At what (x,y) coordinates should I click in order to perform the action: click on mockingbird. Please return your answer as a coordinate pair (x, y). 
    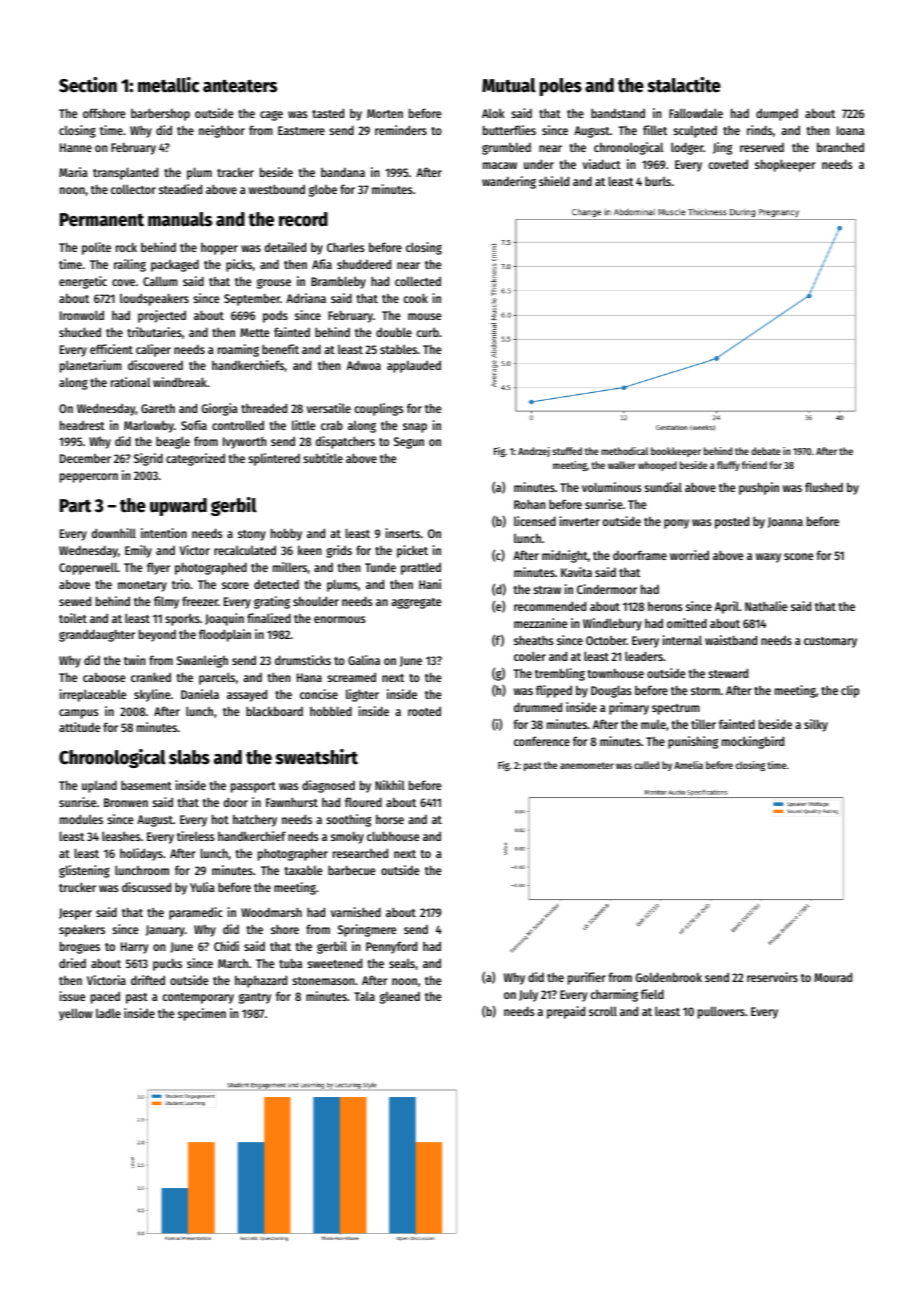
    Looking at the image, I should click on (753, 742).
